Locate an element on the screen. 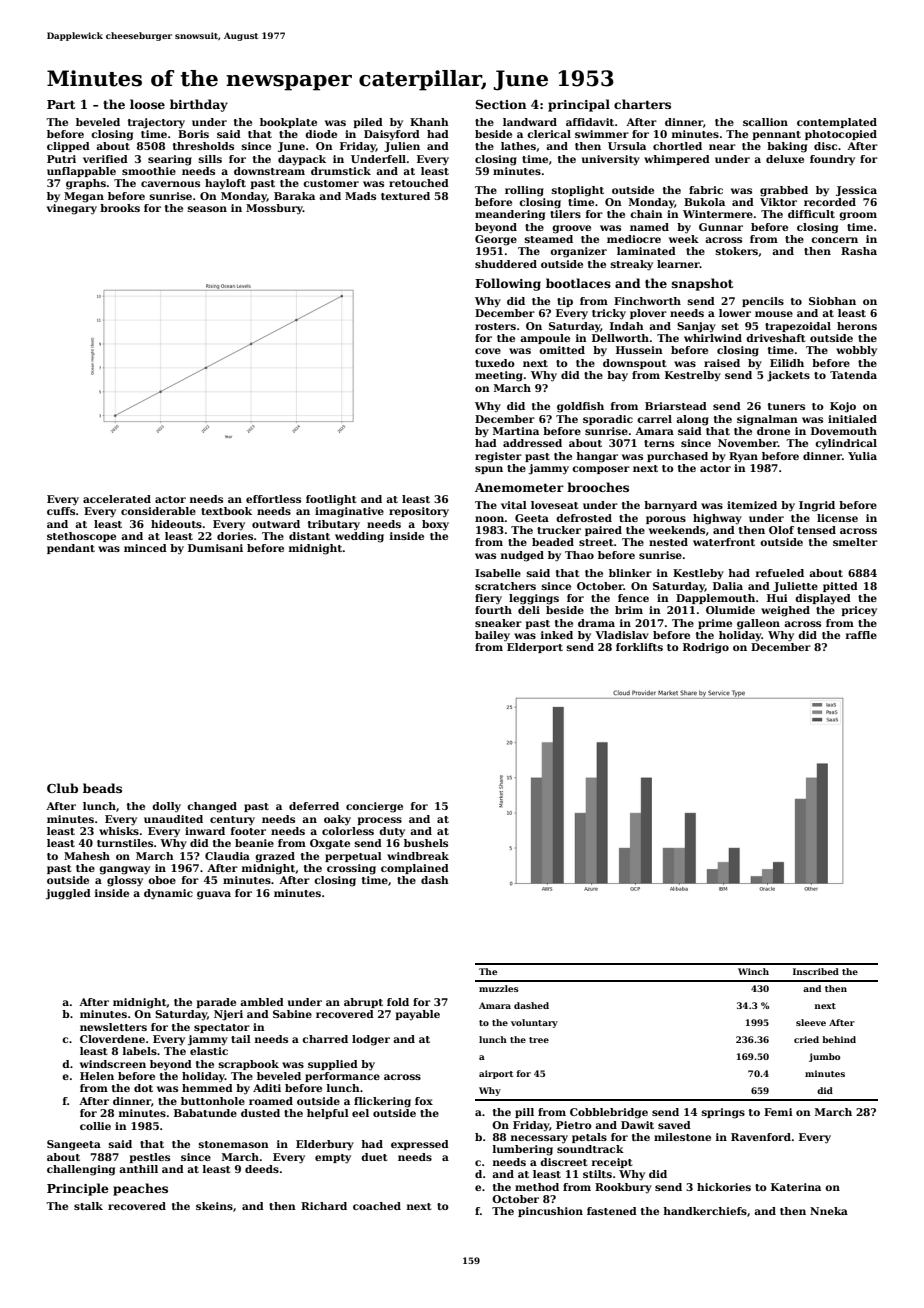 This screenshot has height=1308, width=924. skeins is located at coordinates (214, 1206).
